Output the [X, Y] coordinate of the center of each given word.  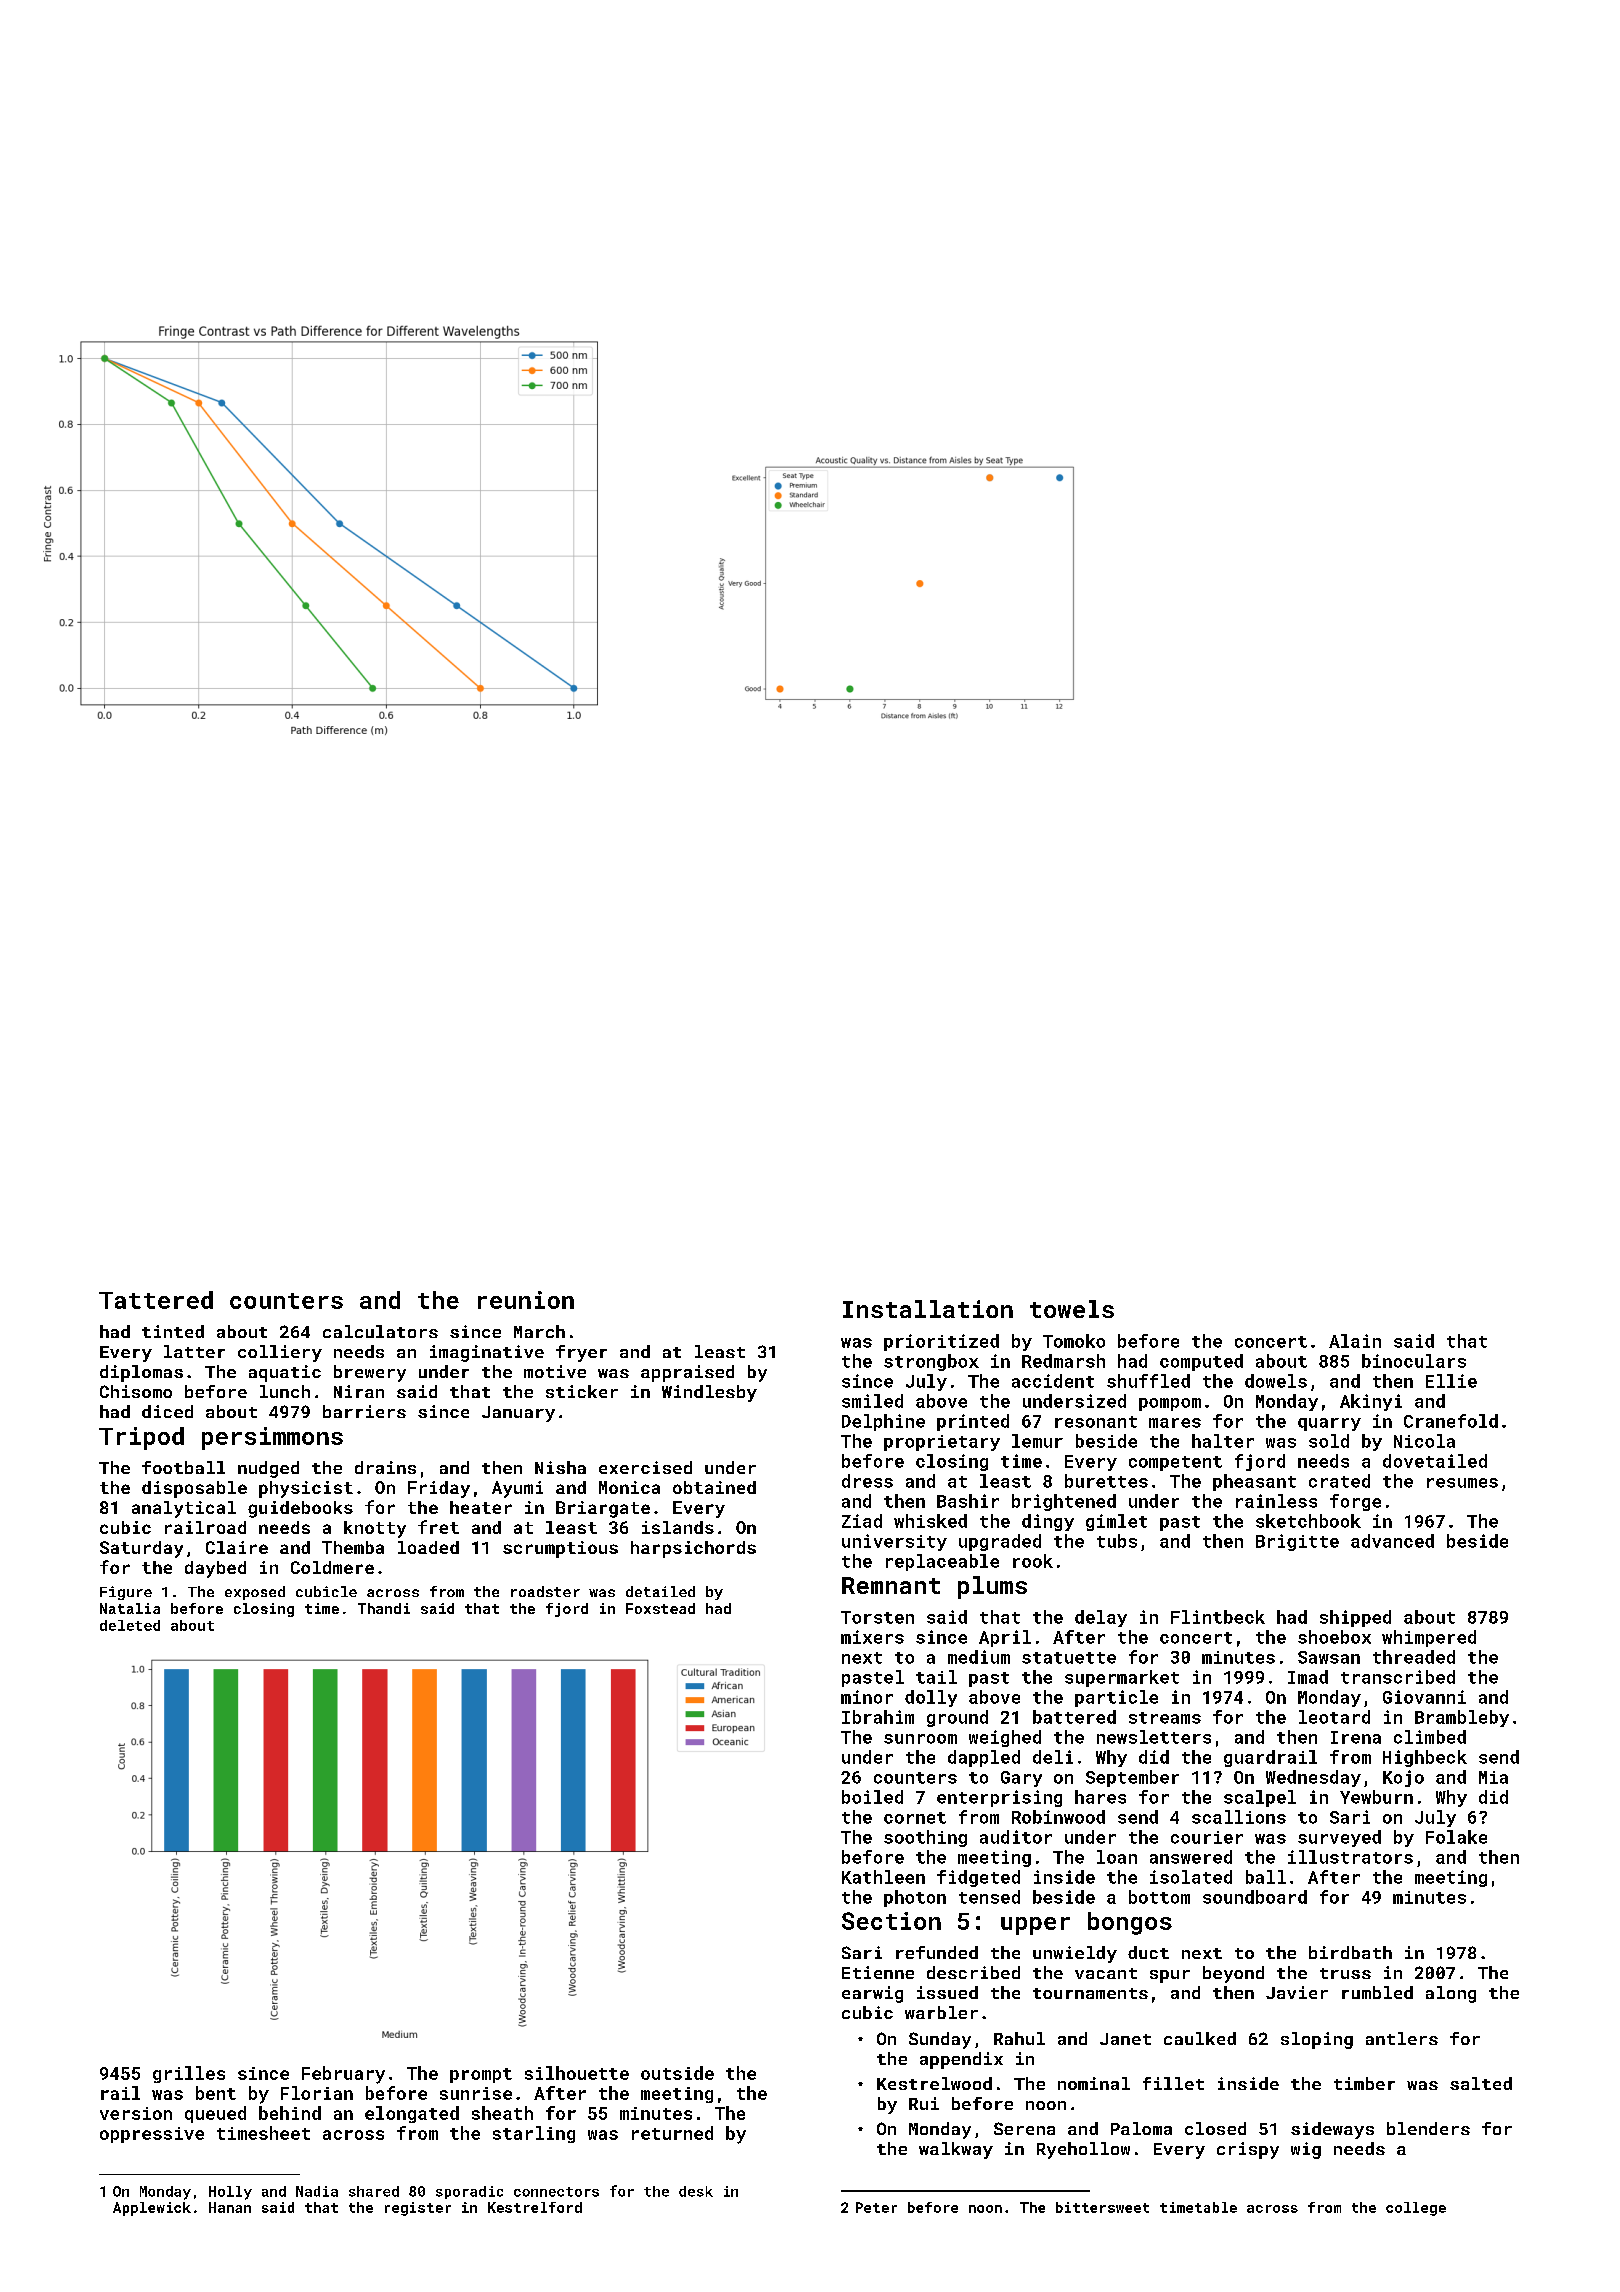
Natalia [130, 1608]
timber [1364, 2083]
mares [1175, 1423]
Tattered [156, 1300]
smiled [872, 1401]
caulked [1200, 2038]
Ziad [862, 1521]
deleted [130, 1625]
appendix [961, 2060]
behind [290, 2113]
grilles [189, 2074]
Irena [1356, 1737]
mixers [872, 1637]
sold [1329, 1441]
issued [947, 1992]
